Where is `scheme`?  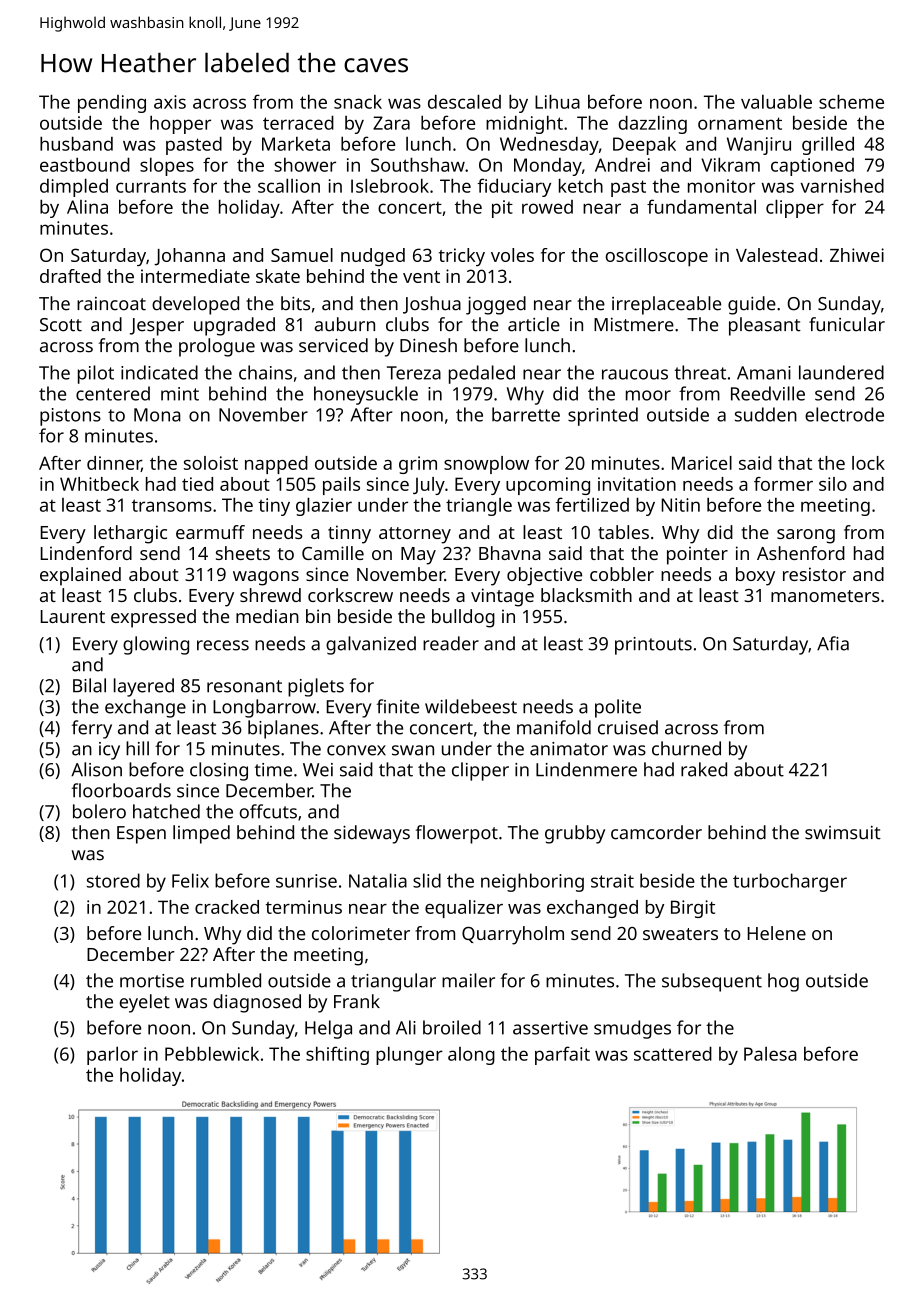 scheme is located at coordinates (851, 101).
